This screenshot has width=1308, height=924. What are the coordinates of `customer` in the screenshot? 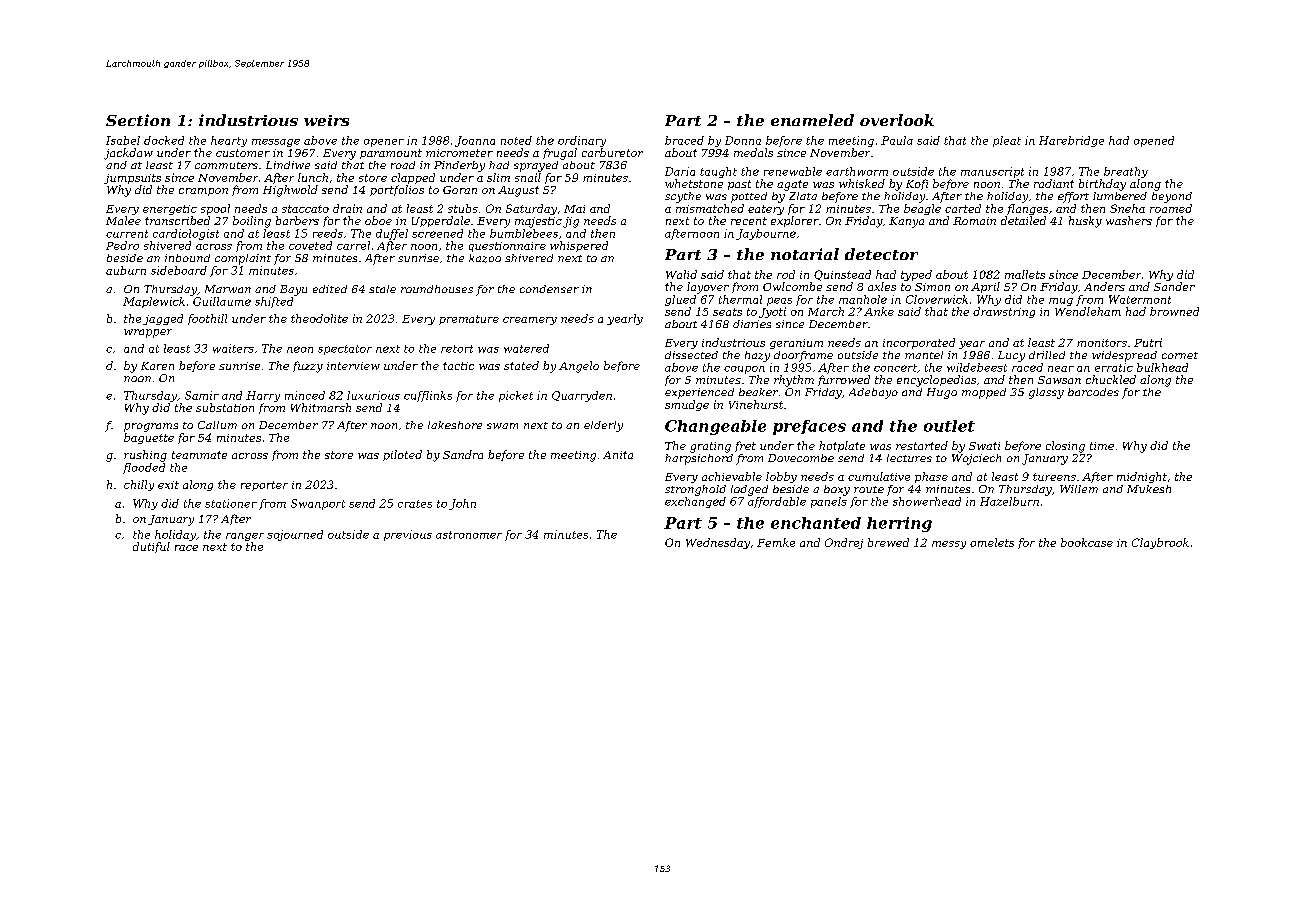 It's located at (243, 153).
